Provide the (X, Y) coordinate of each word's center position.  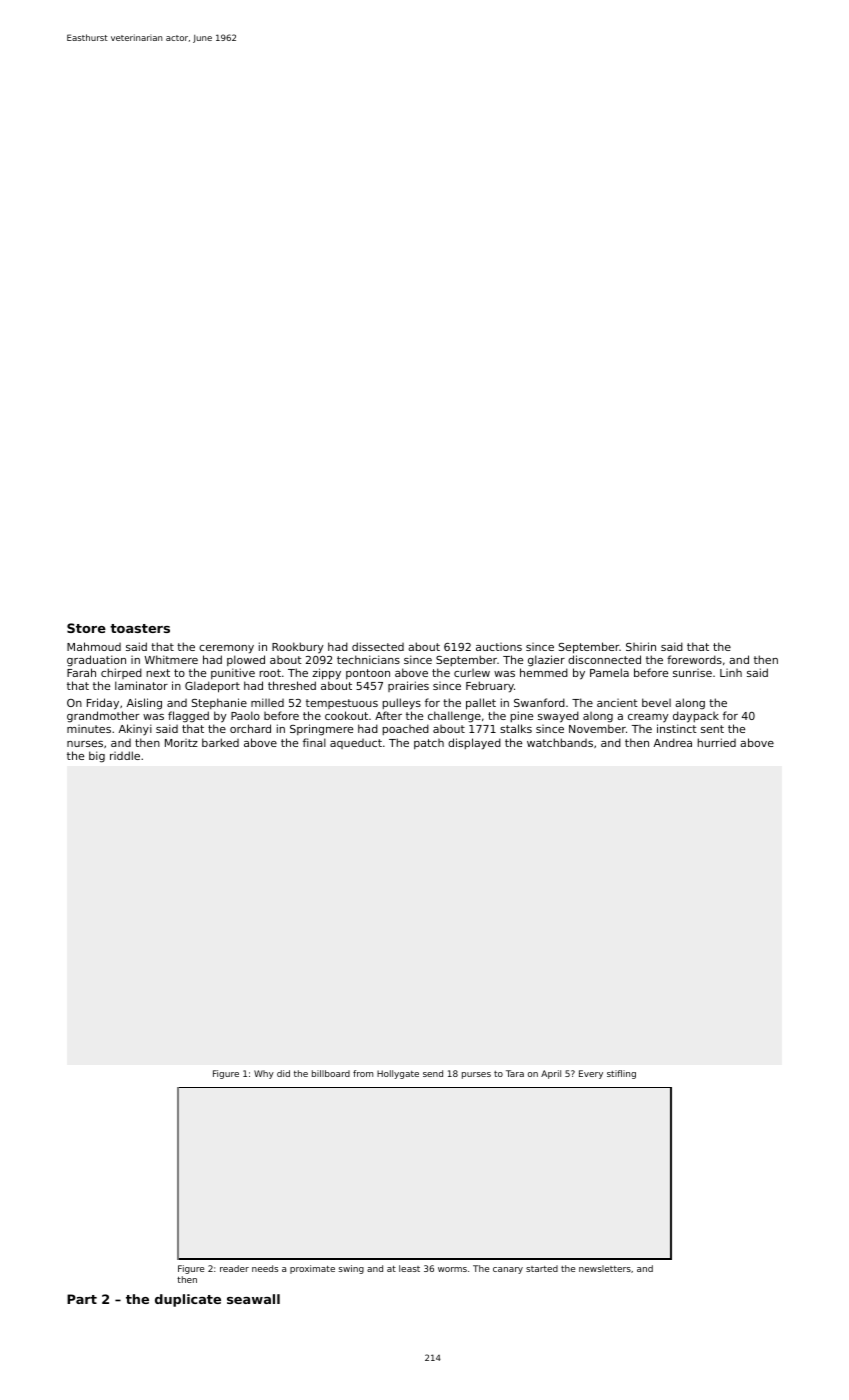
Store (86, 628)
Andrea (673, 742)
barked (220, 742)
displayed (474, 744)
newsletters (605, 1268)
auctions (499, 647)
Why (264, 1074)
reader (234, 1268)
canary (508, 1270)
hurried (717, 742)
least (409, 1268)
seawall (253, 1299)
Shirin (641, 646)
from (363, 1073)
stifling (621, 1074)
